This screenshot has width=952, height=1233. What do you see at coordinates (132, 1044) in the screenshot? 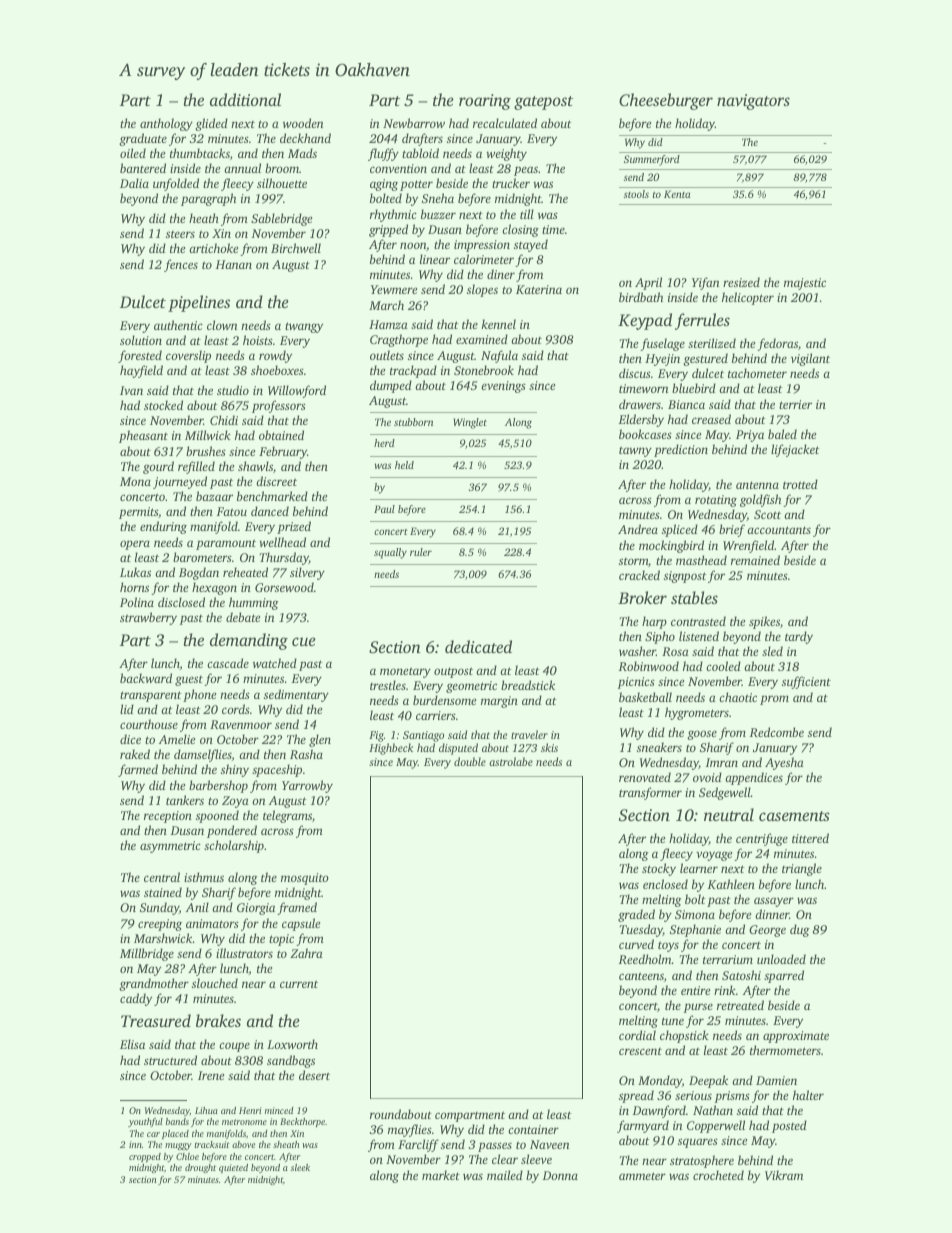
I see `Elisa` at bounding box center [132, 1044].
